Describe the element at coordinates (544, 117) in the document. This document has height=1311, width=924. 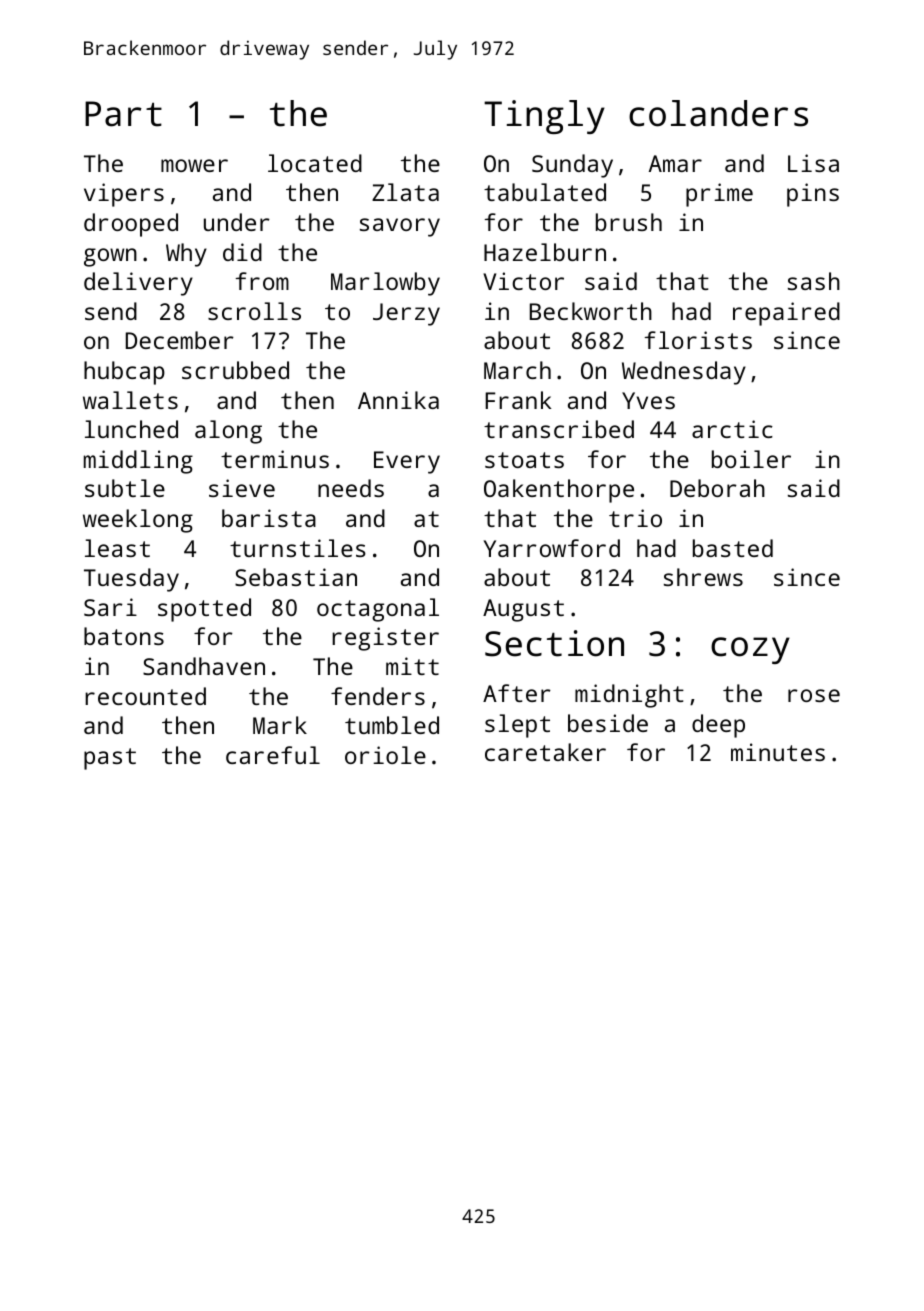
I see `Tingly` at that location.
